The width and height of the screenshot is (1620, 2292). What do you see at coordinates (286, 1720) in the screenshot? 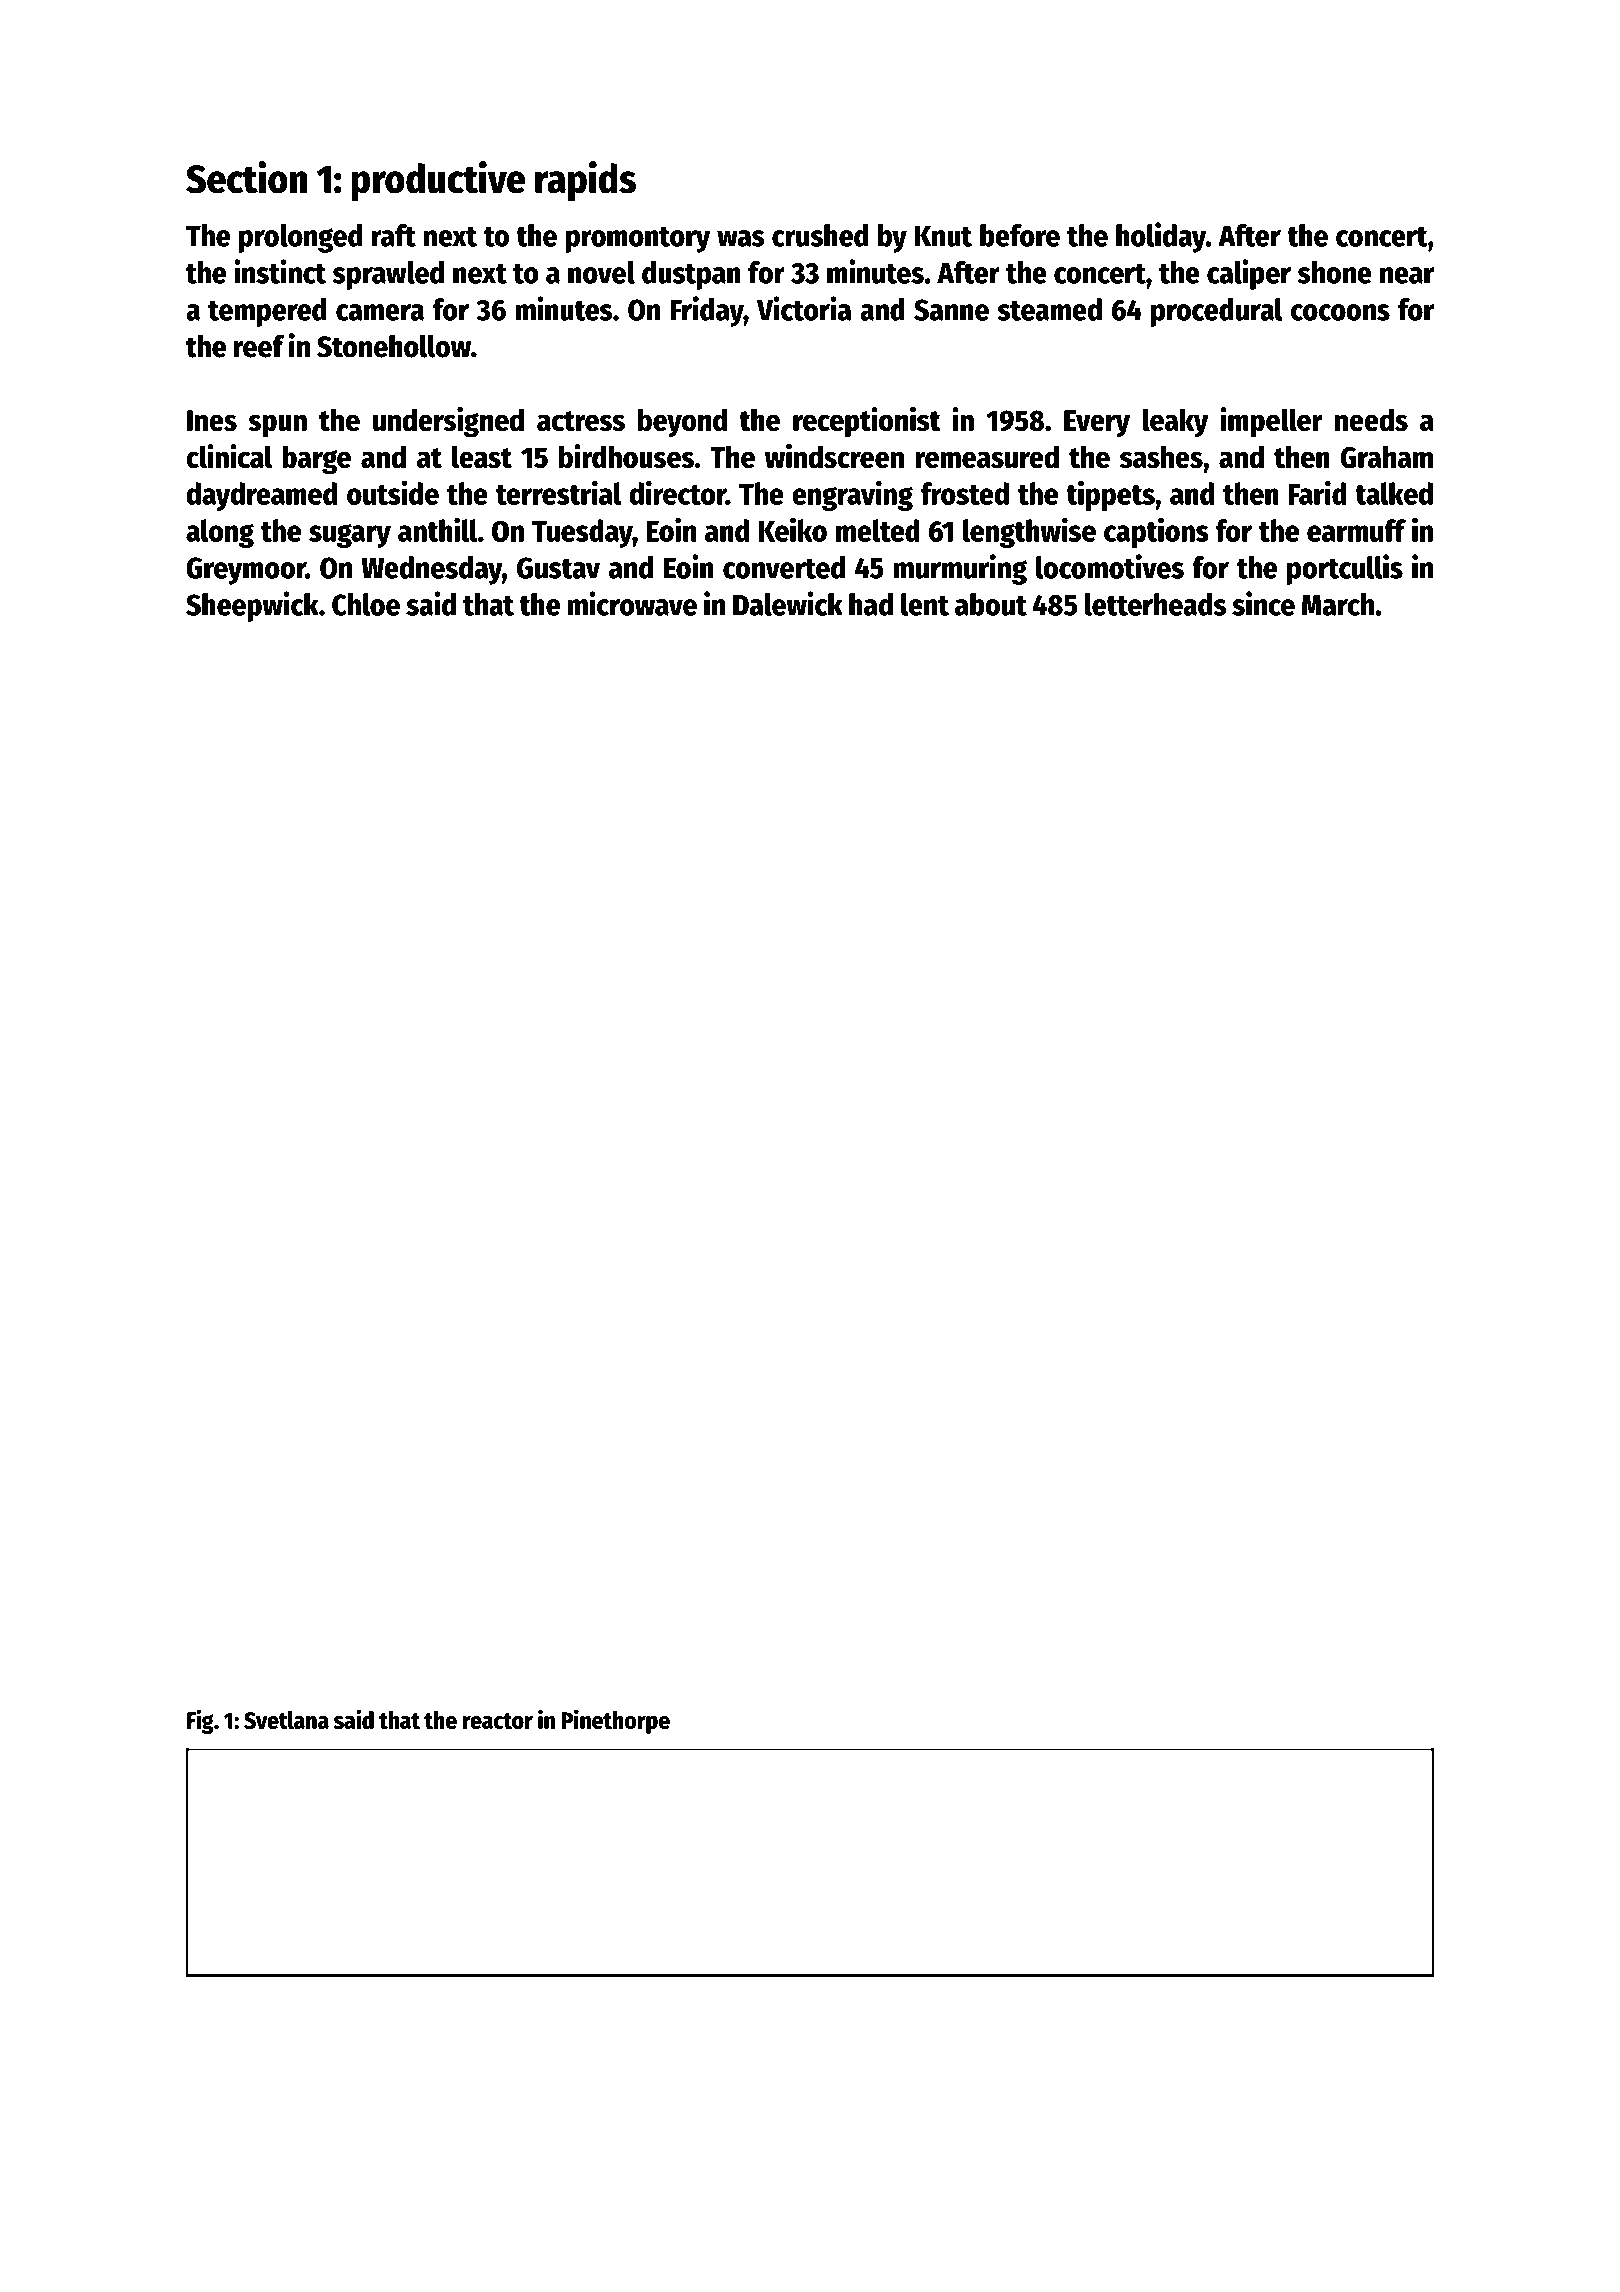
I see `Svetlana` at bounding box center [286, 1720].
